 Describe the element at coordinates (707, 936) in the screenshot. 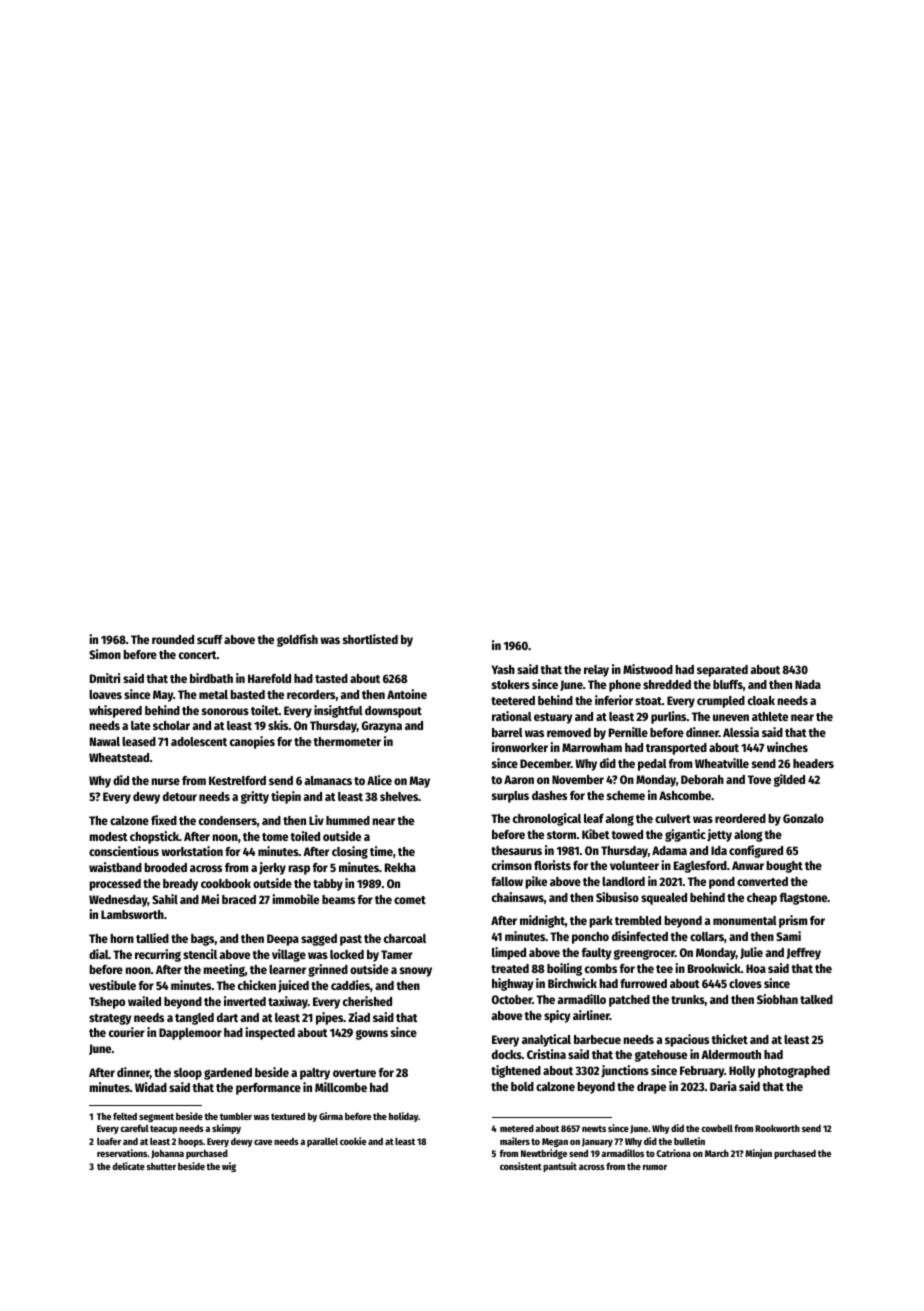

I see `collars` at that location.
